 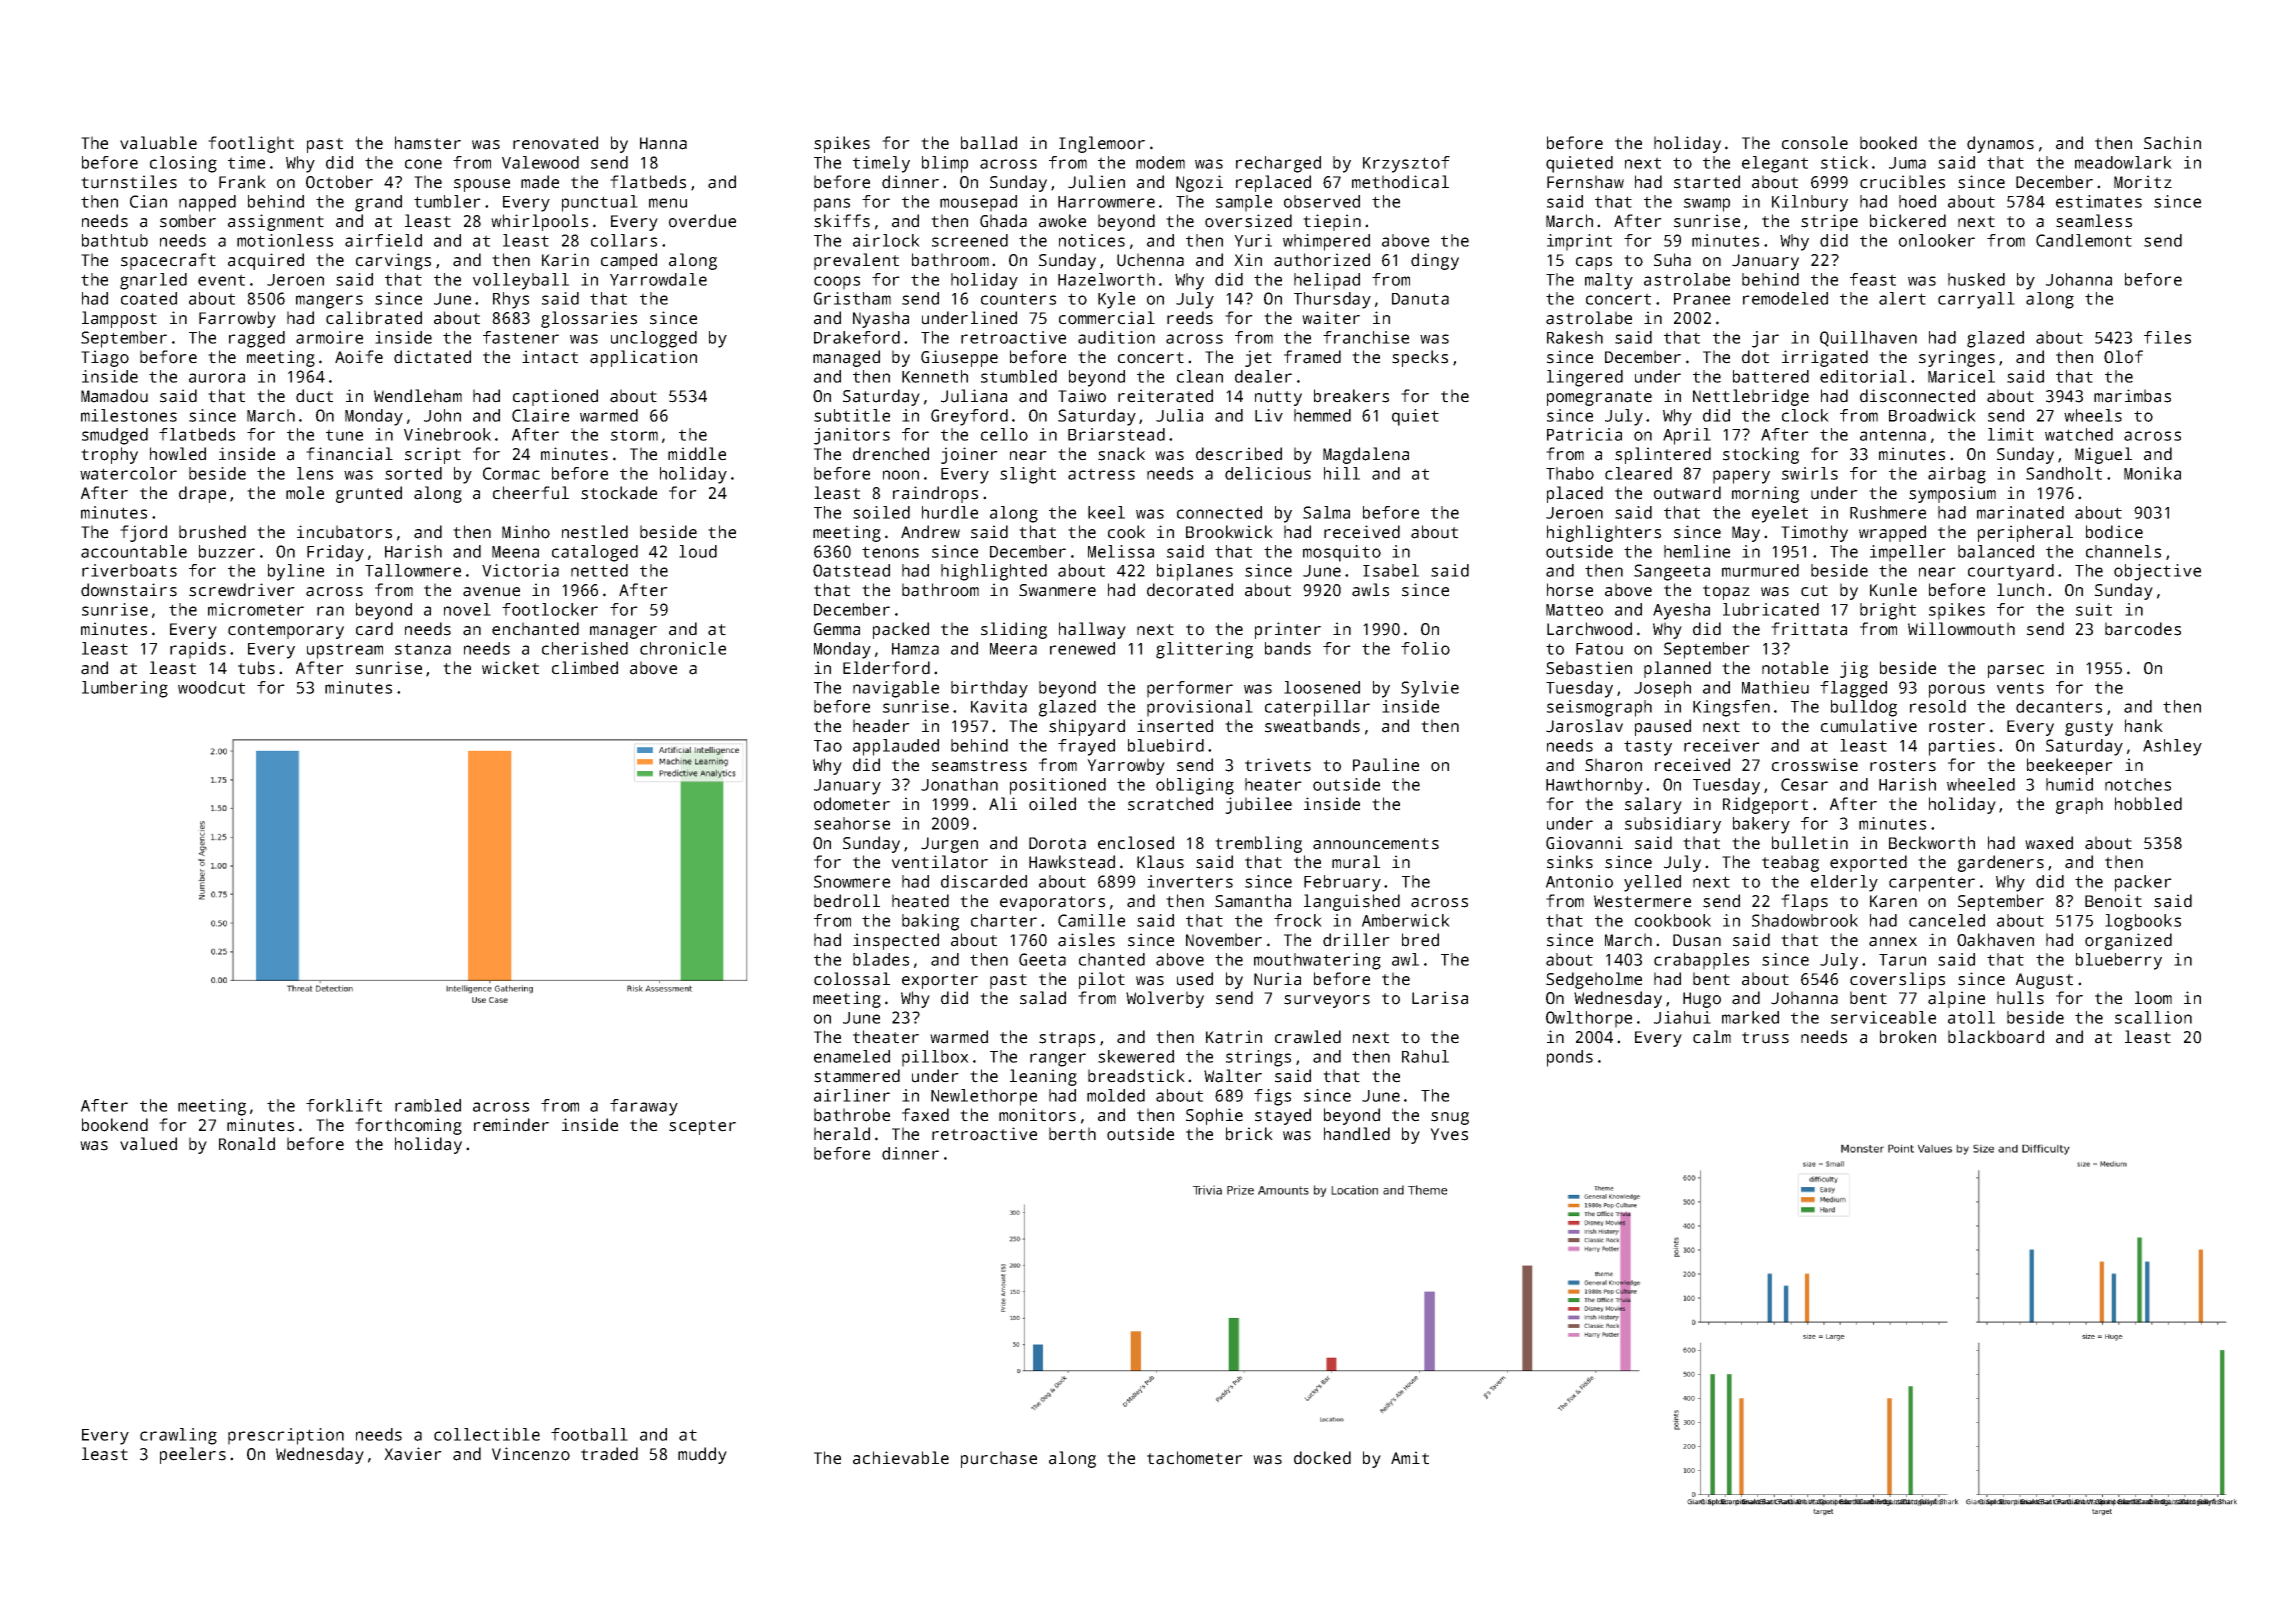 I want to click on Kingsfen, so click(x=1731, y=708).
